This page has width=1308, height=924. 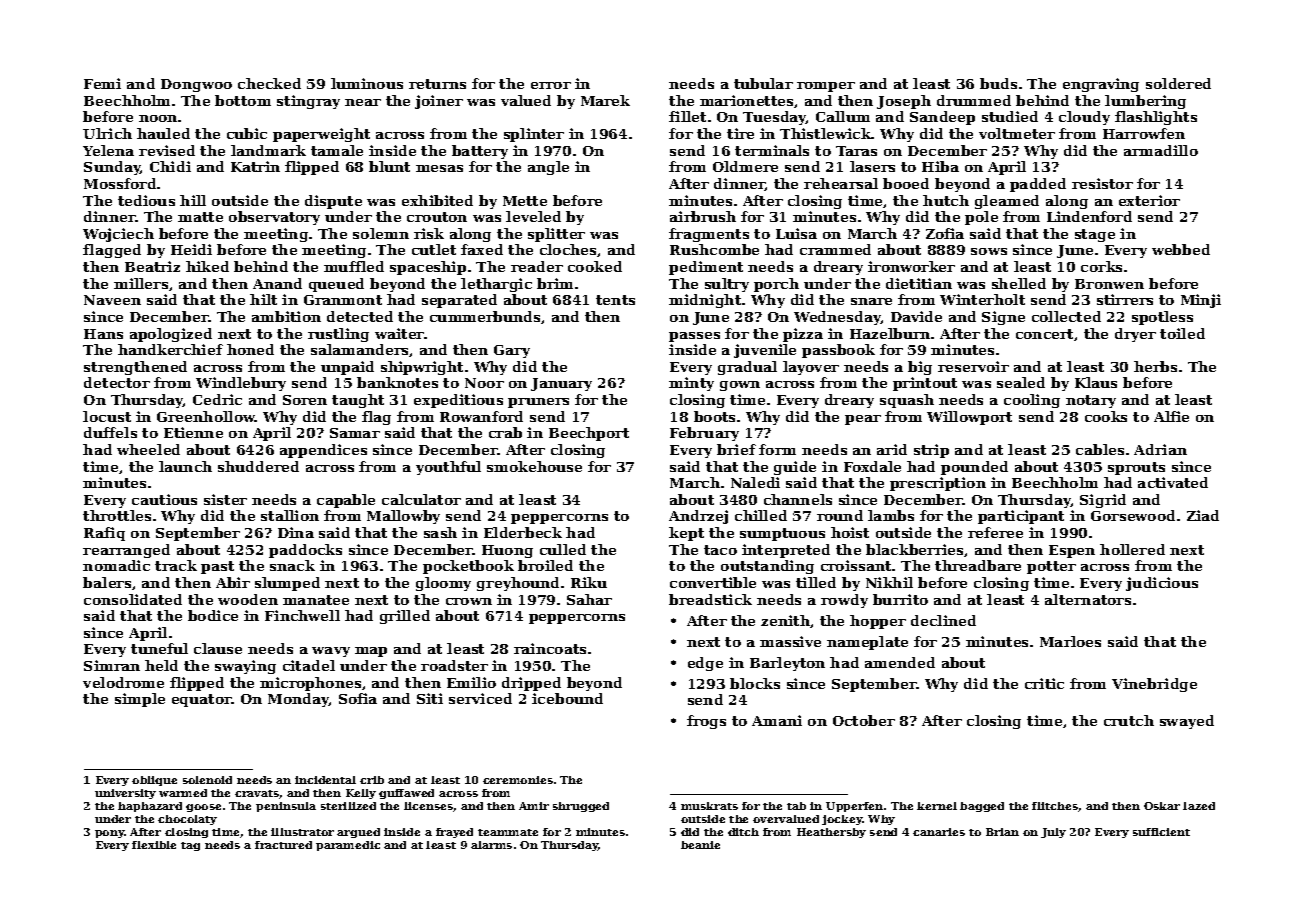 I want to click on cloches, so click(x=569, y=250).
